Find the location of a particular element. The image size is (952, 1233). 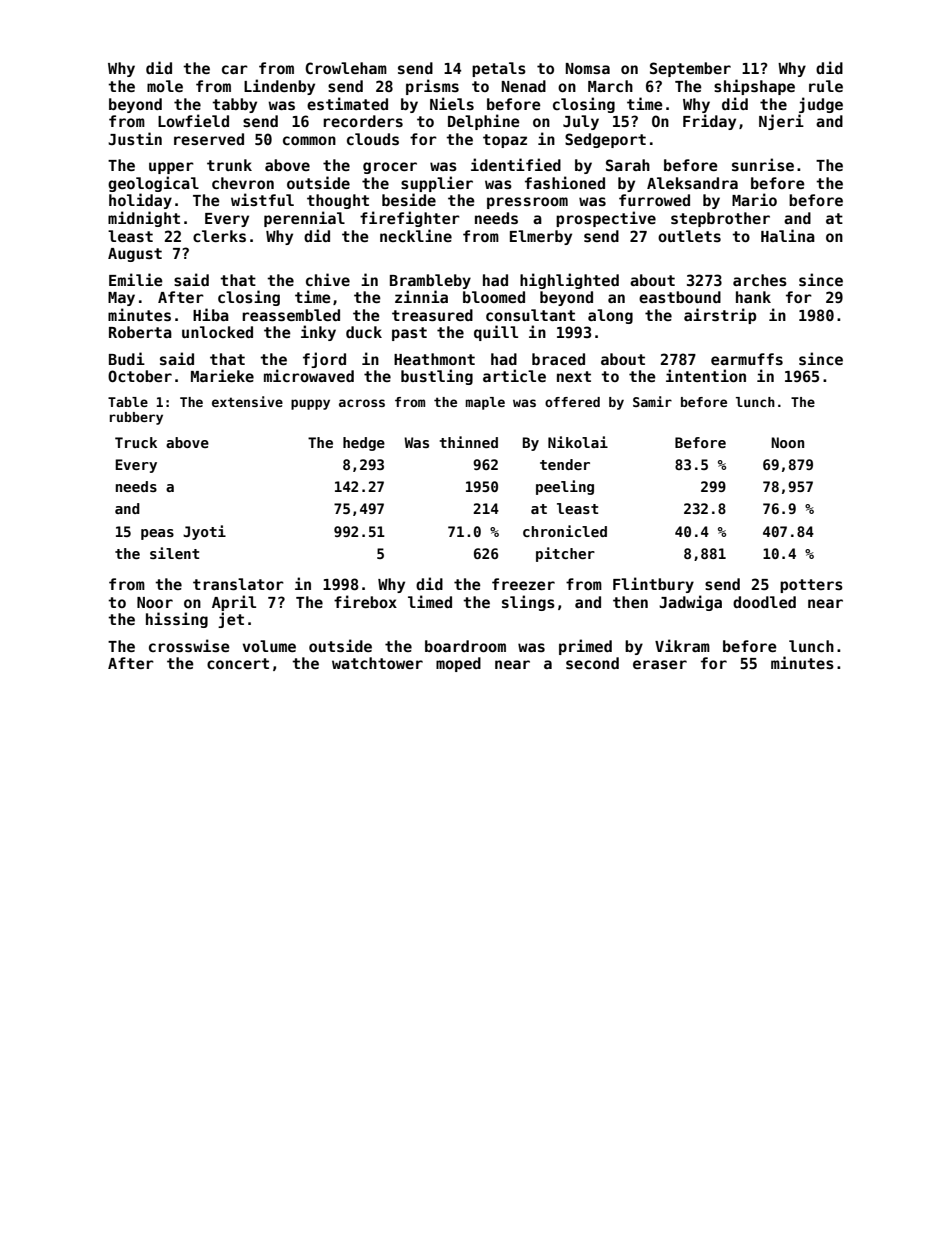

potters is located at coordinates (811, 586).
